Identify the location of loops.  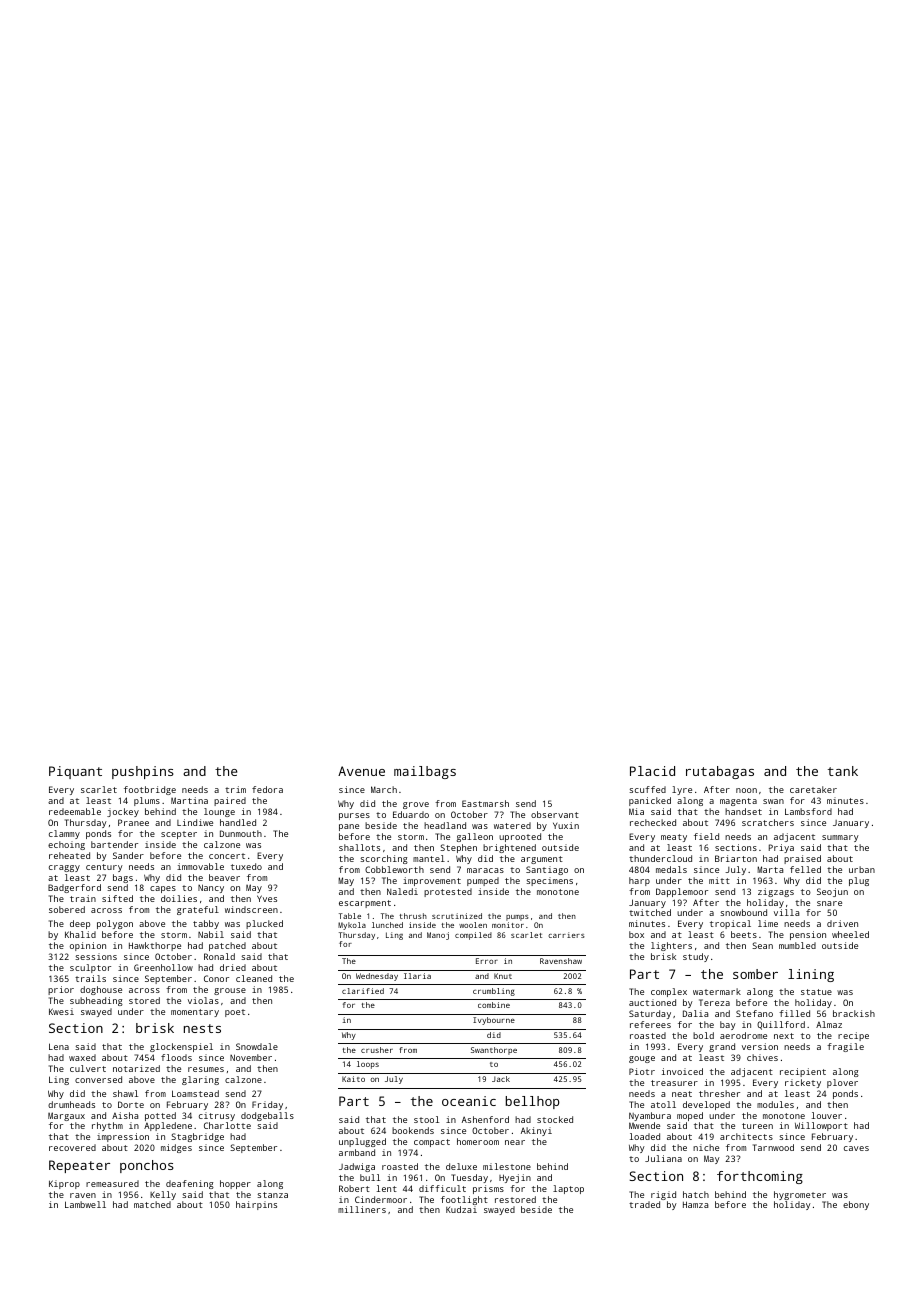
(368, 1065).
